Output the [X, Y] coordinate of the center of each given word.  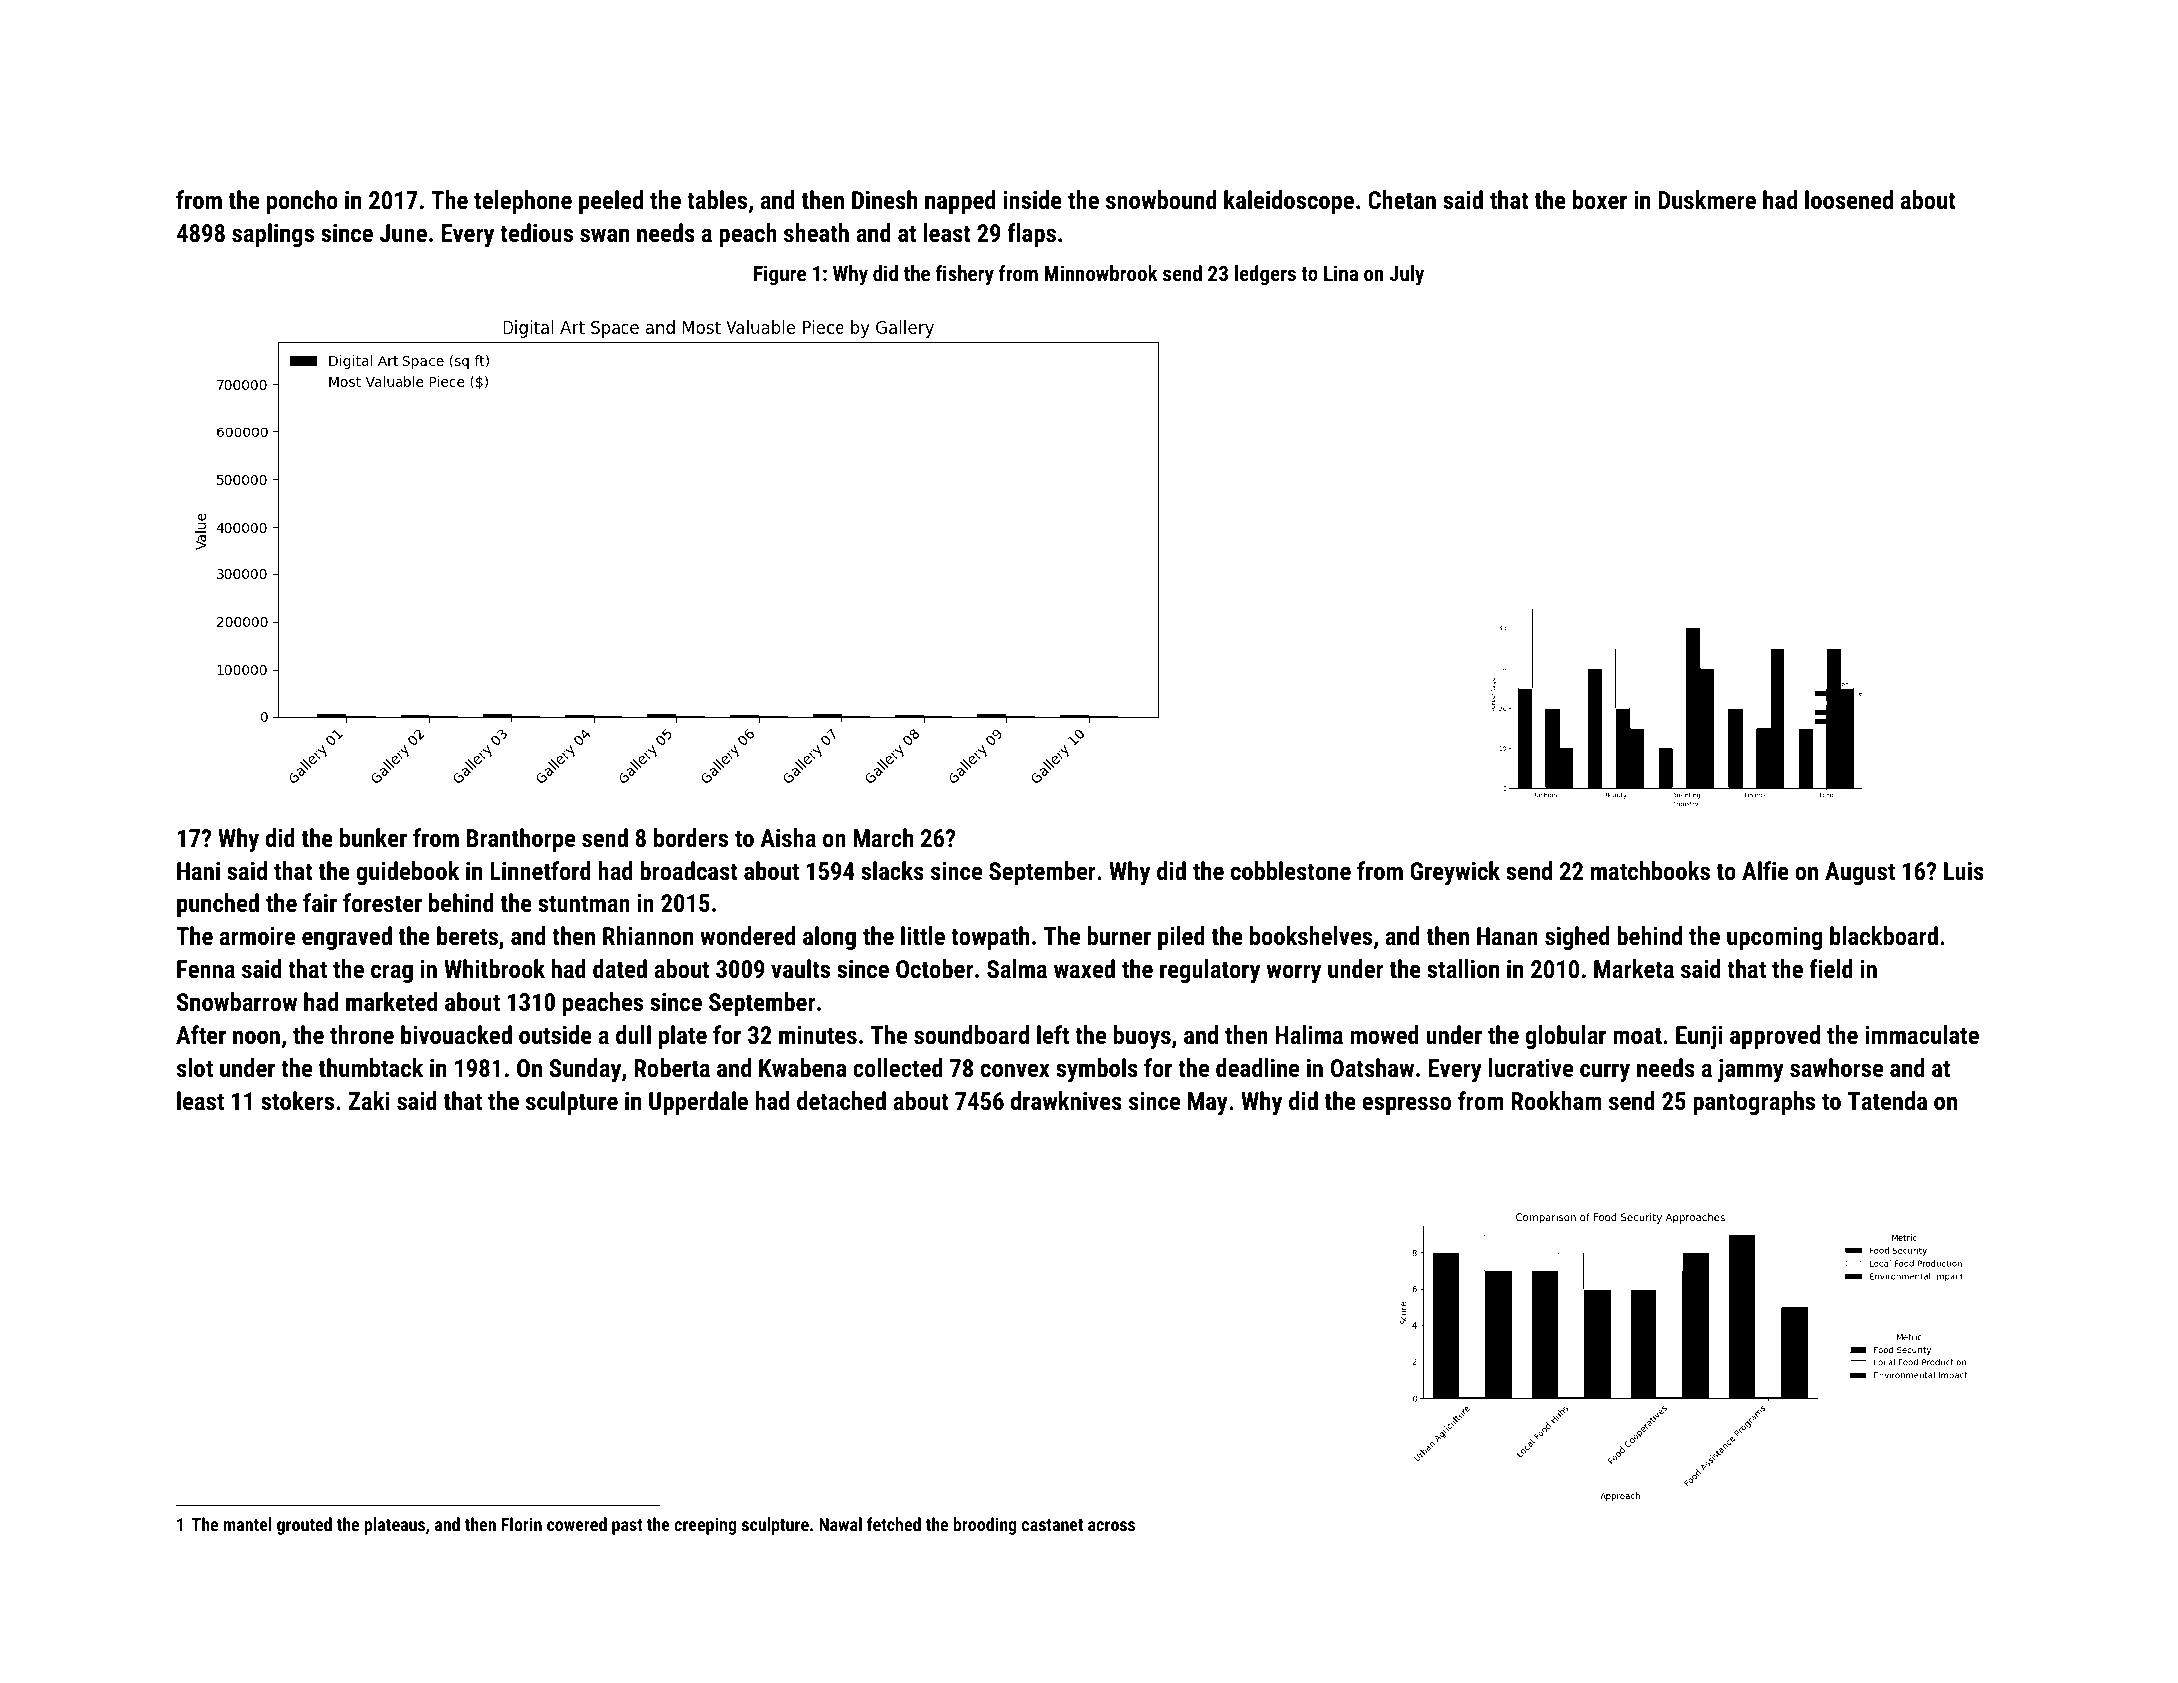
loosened [1849, 199]
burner [1119, 935]
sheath [816, 232]
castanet [1052, 1525]
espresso [1406, 1105]
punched [218, 905]
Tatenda [1887, 1100]
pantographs [1754, 1103]
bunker [373, 837]
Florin [522, 1524]
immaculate [1922, 1034]
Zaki [369, 1100]
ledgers [1265, 275]
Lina [1341, 273]
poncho [302, 202]
